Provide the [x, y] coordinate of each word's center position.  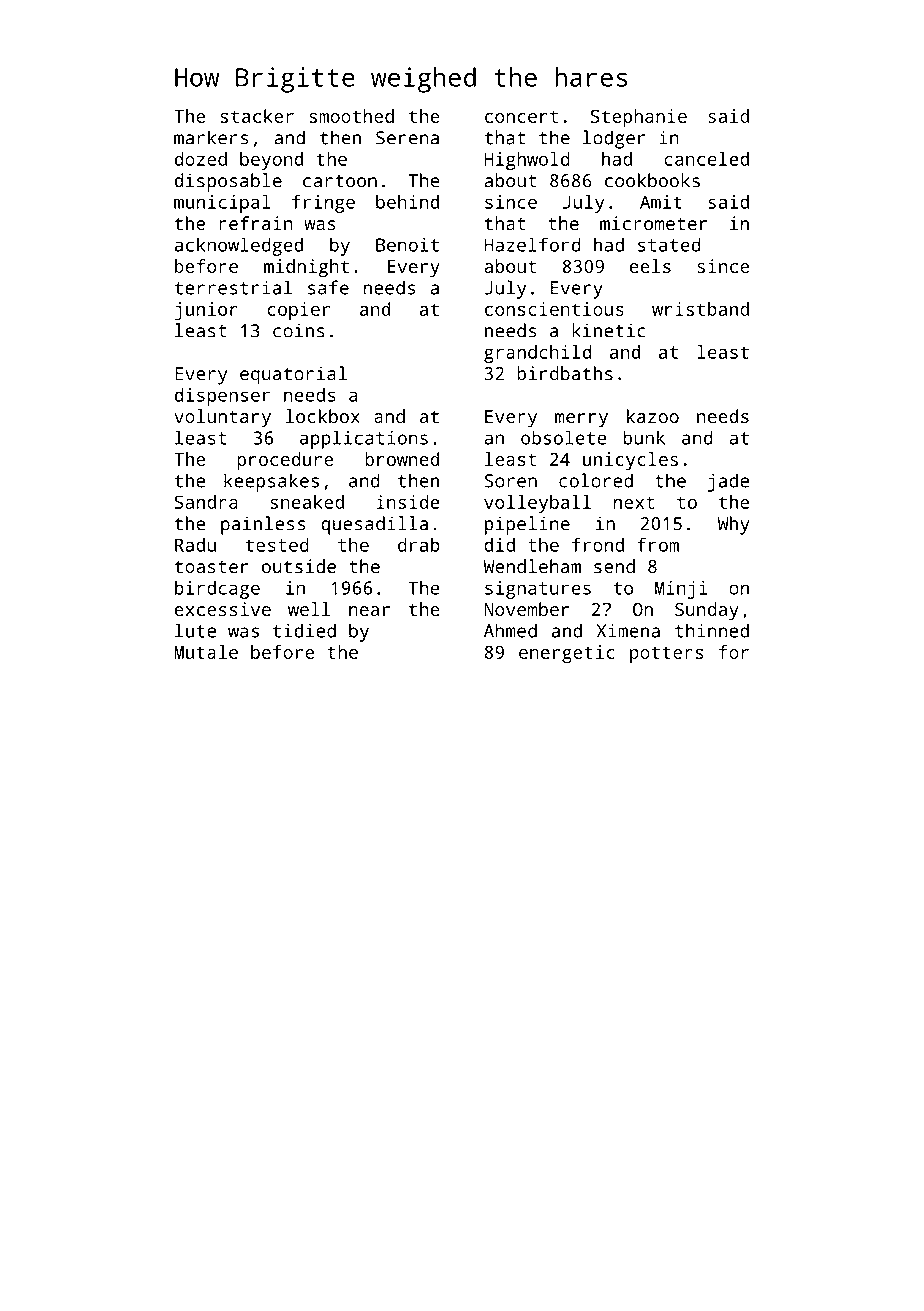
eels [650, 266]
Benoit [407, 245]
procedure [285, 461]
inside [408, 502]
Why [734, 525]
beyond [271, 161]
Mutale [206, 652]
